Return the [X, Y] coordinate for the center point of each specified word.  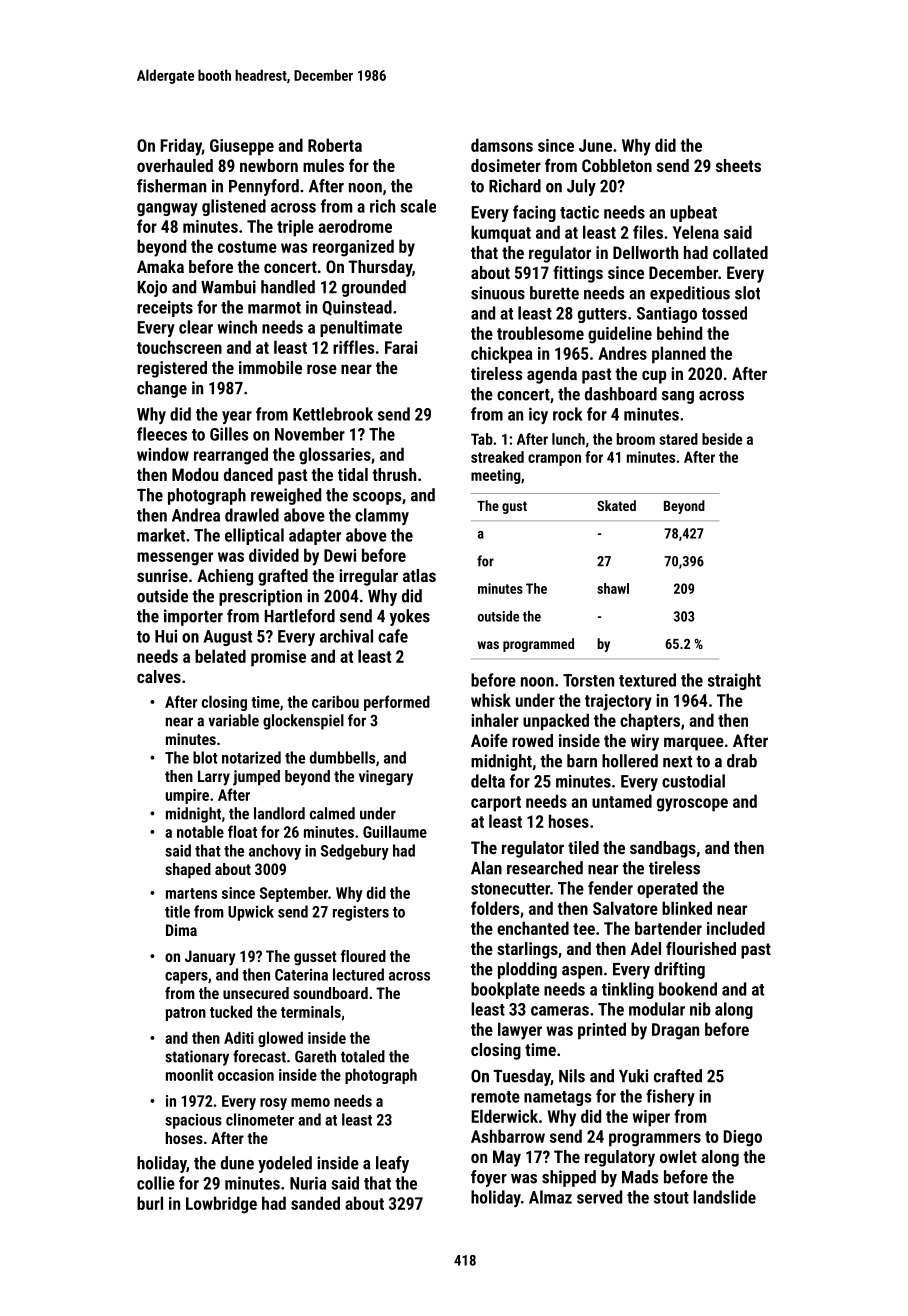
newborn [269, 165]
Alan [486, 868]
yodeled [285, 1164]
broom [636, 439]
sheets [738, 165]
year [237, 417]
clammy [382, 516]
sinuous [498, 293]
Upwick [251, 913]
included [736, 928]
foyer [489, 1178]
